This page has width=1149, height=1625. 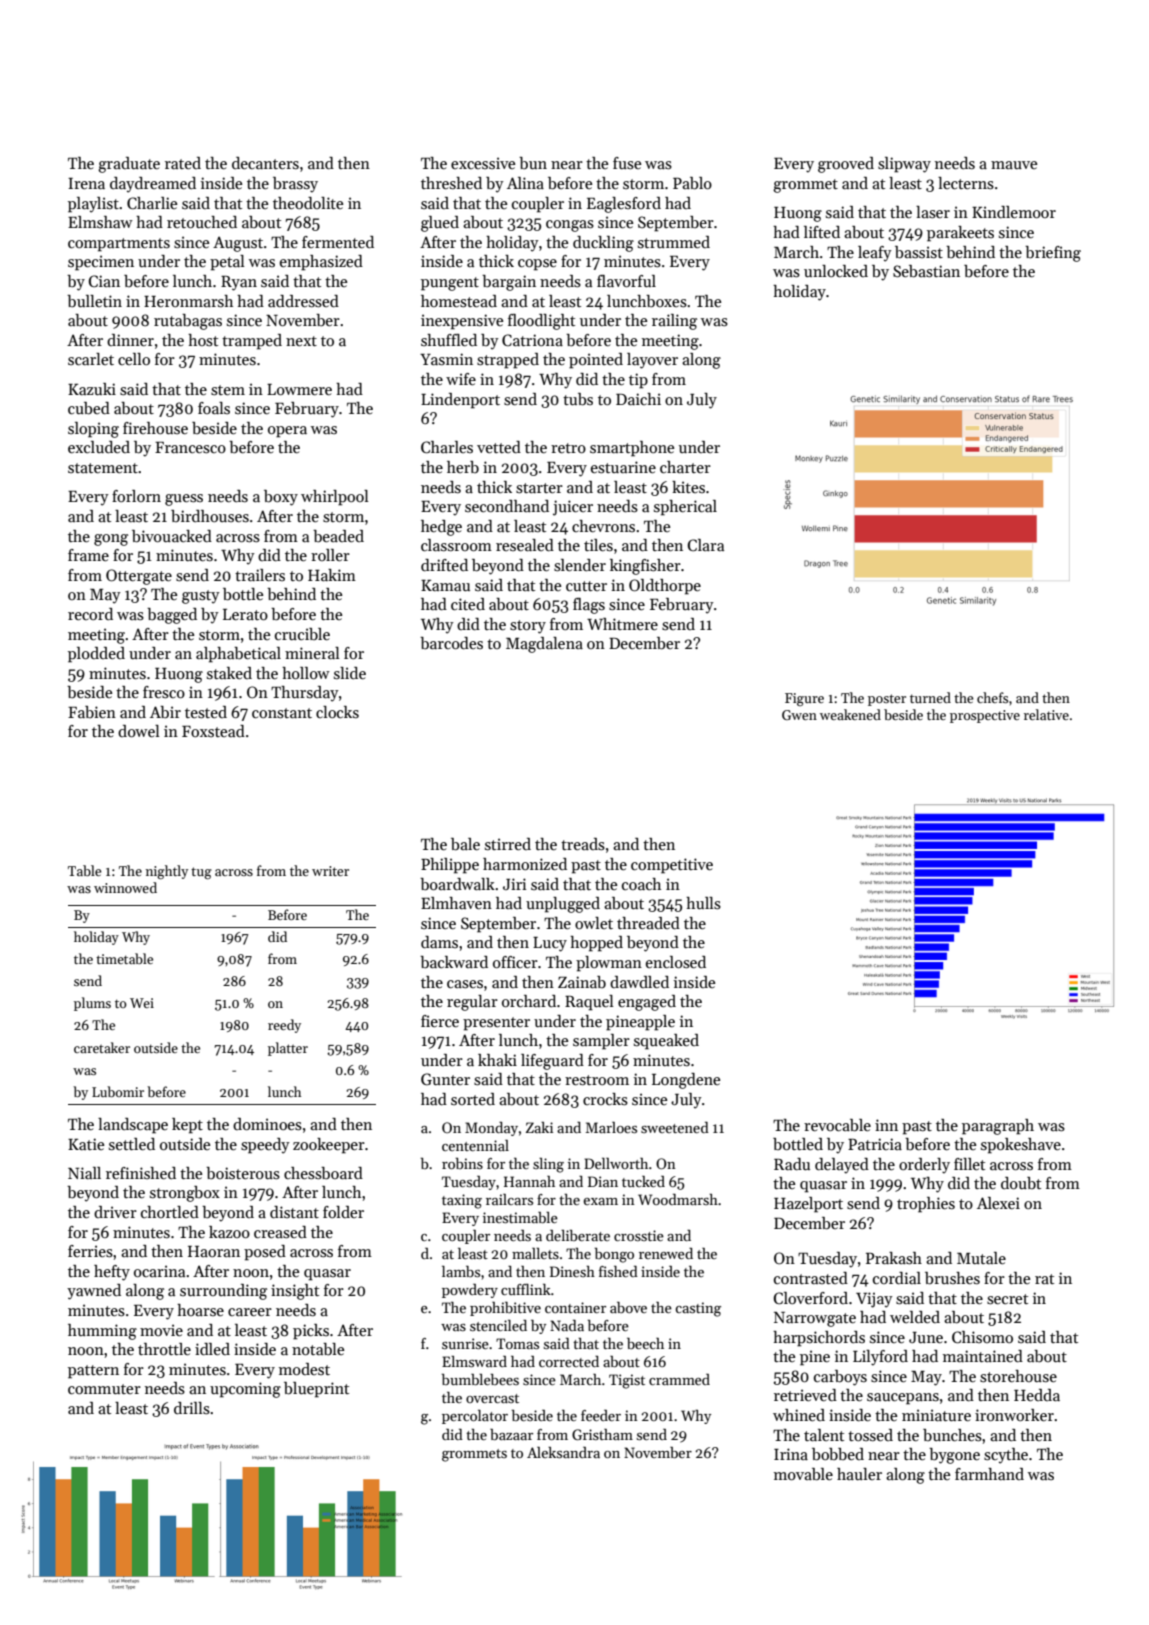 What do you see at coordinates (139, 731) in the page?
I see `dowel` at bounding box center [139, 731].
